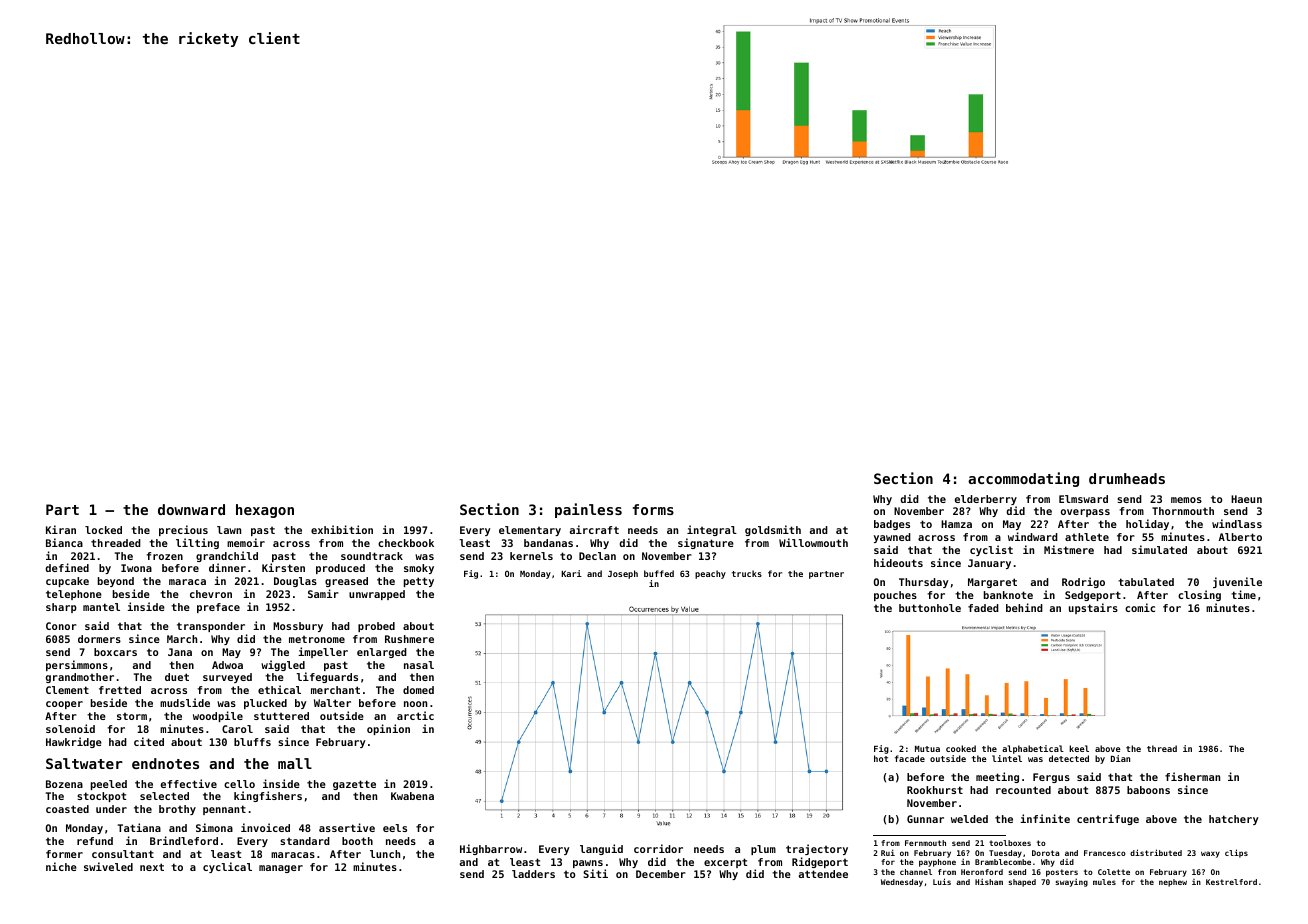  I want to click on toolboxes, so click(1010, 843).
